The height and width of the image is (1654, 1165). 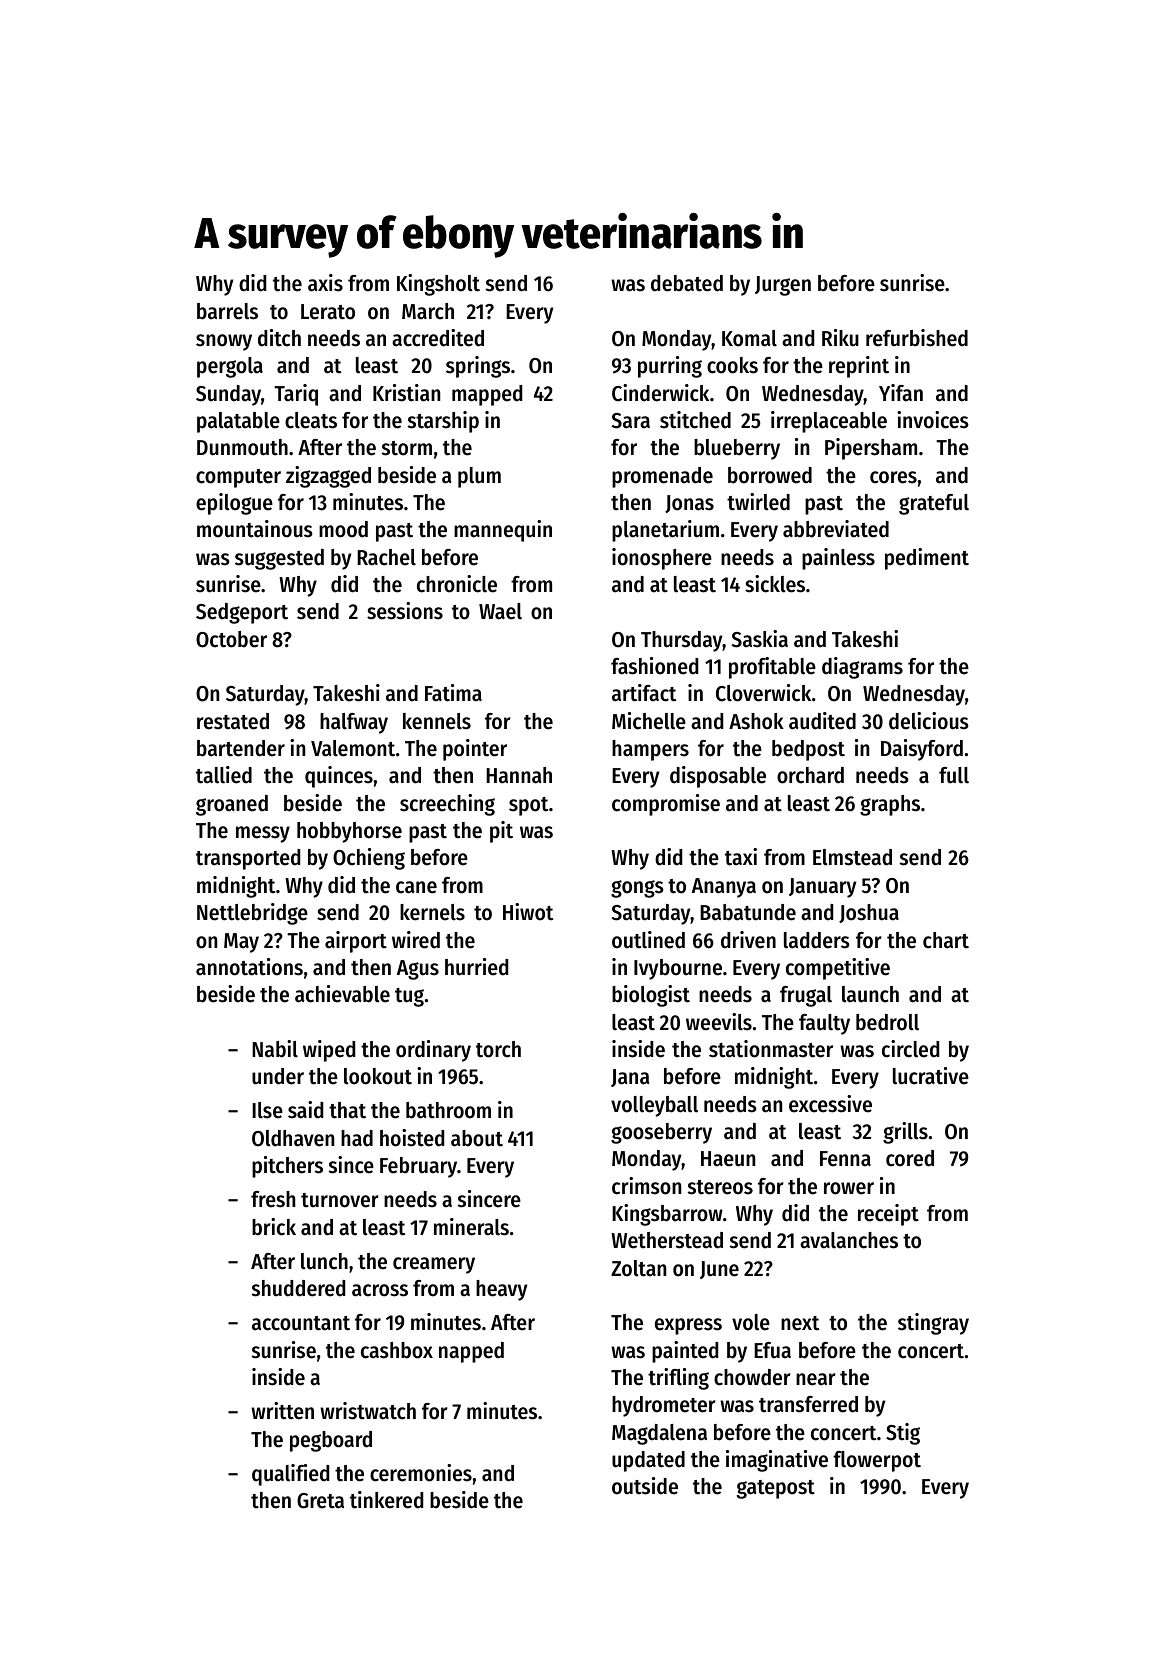 What do you see at coordinates (234, 504) in the image?
I see `epilogue` at bounding box center [234, 504].
